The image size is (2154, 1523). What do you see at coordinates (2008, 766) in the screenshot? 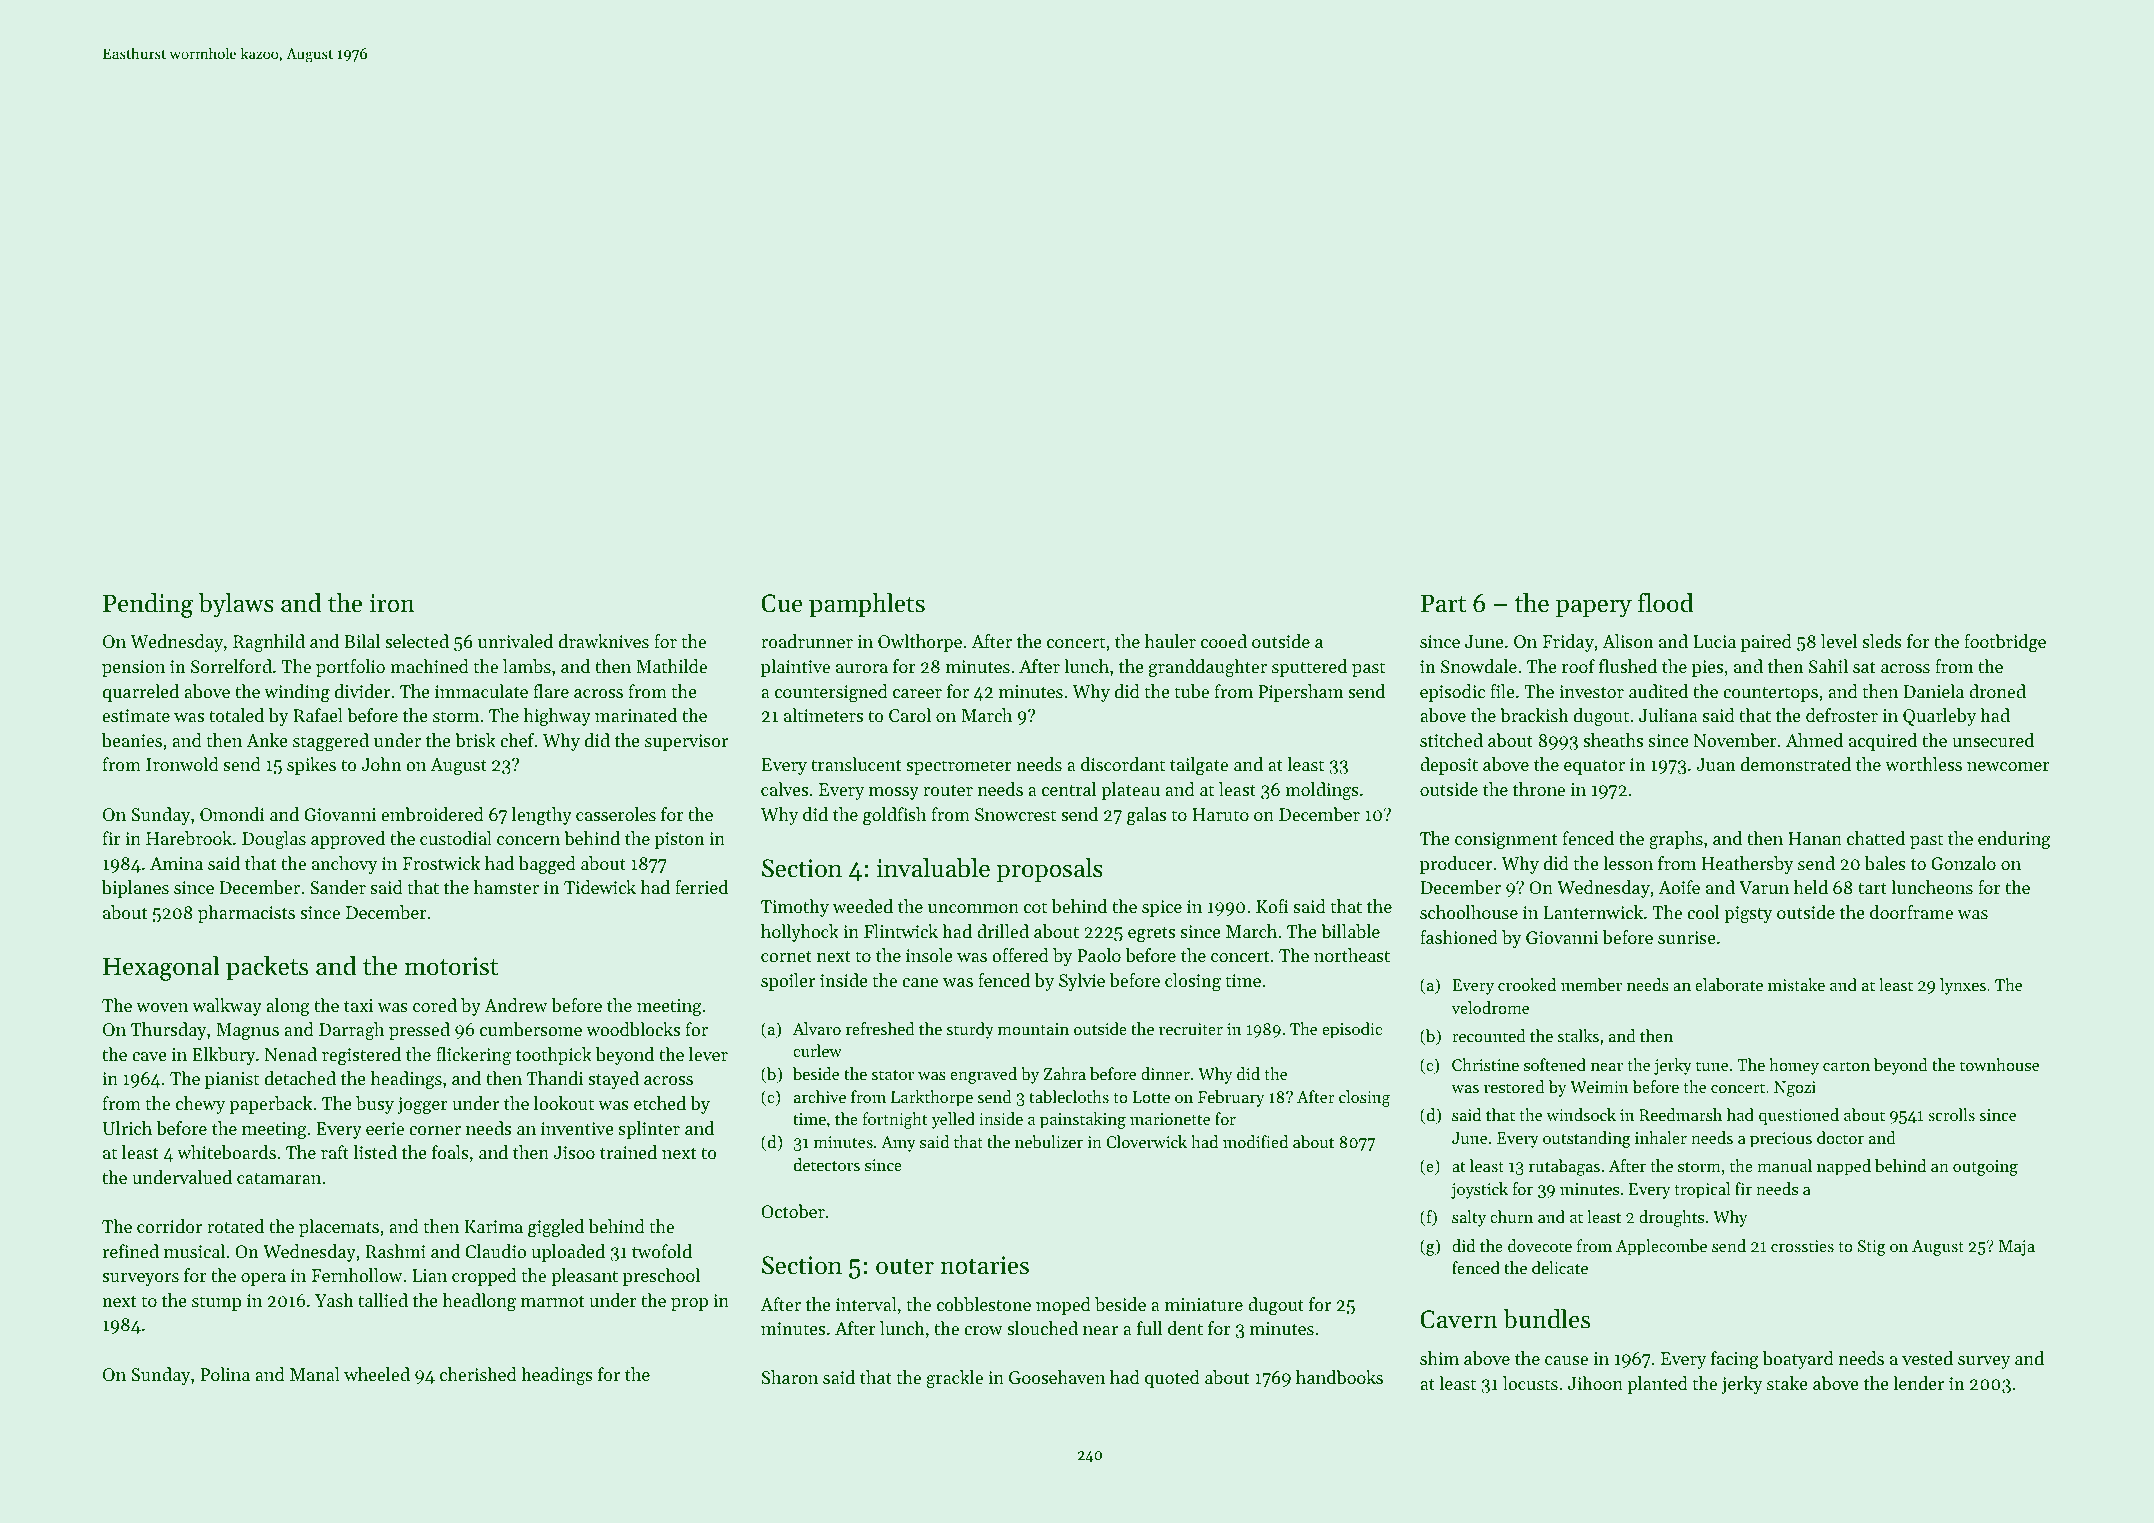
I see `newcomer` at bounding box center [2008, 766].
